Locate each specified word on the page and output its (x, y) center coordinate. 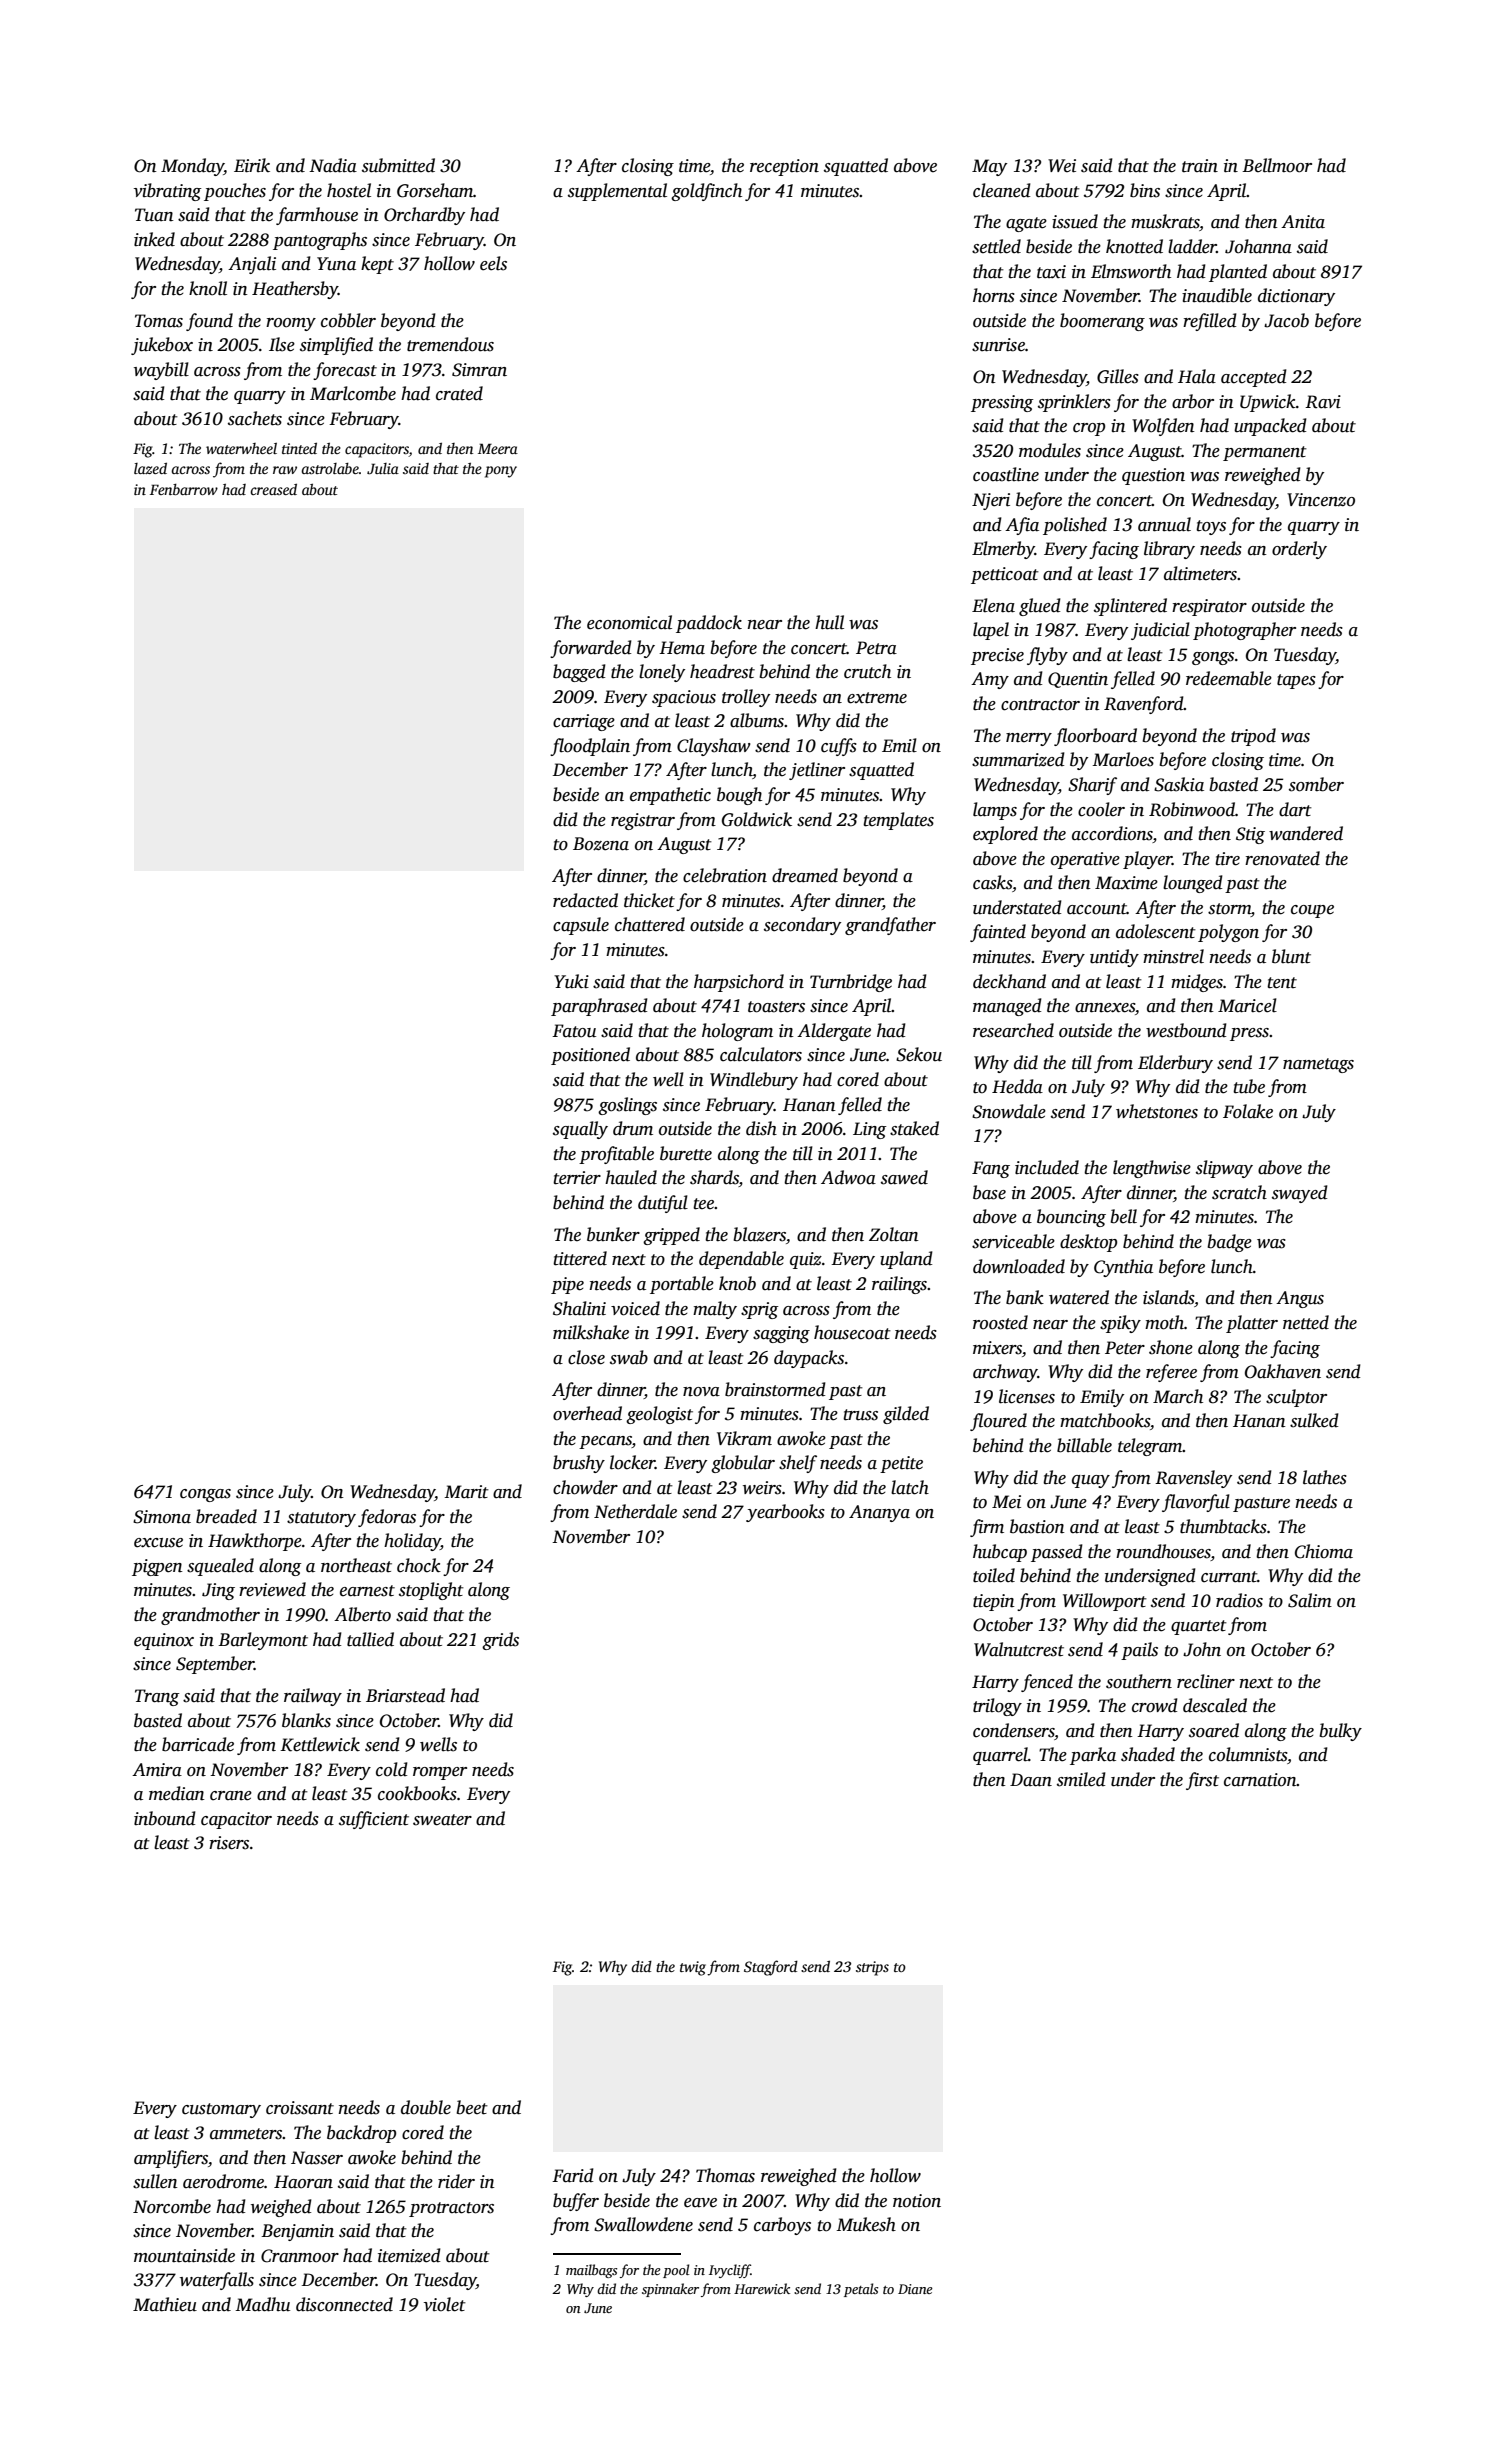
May (989, 167)
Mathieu (165, 2304)
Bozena (601, 844)
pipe (567, 1285)
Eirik (252, 165)
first (1202, 1781)
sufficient (374, 1820)
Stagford (771, 1968)
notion (917, 2201)
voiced (635, 1308)
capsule (581, 926)
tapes (1296, 681)
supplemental (617, 192)
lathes (1325, 1477)
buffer (576, 2202)
